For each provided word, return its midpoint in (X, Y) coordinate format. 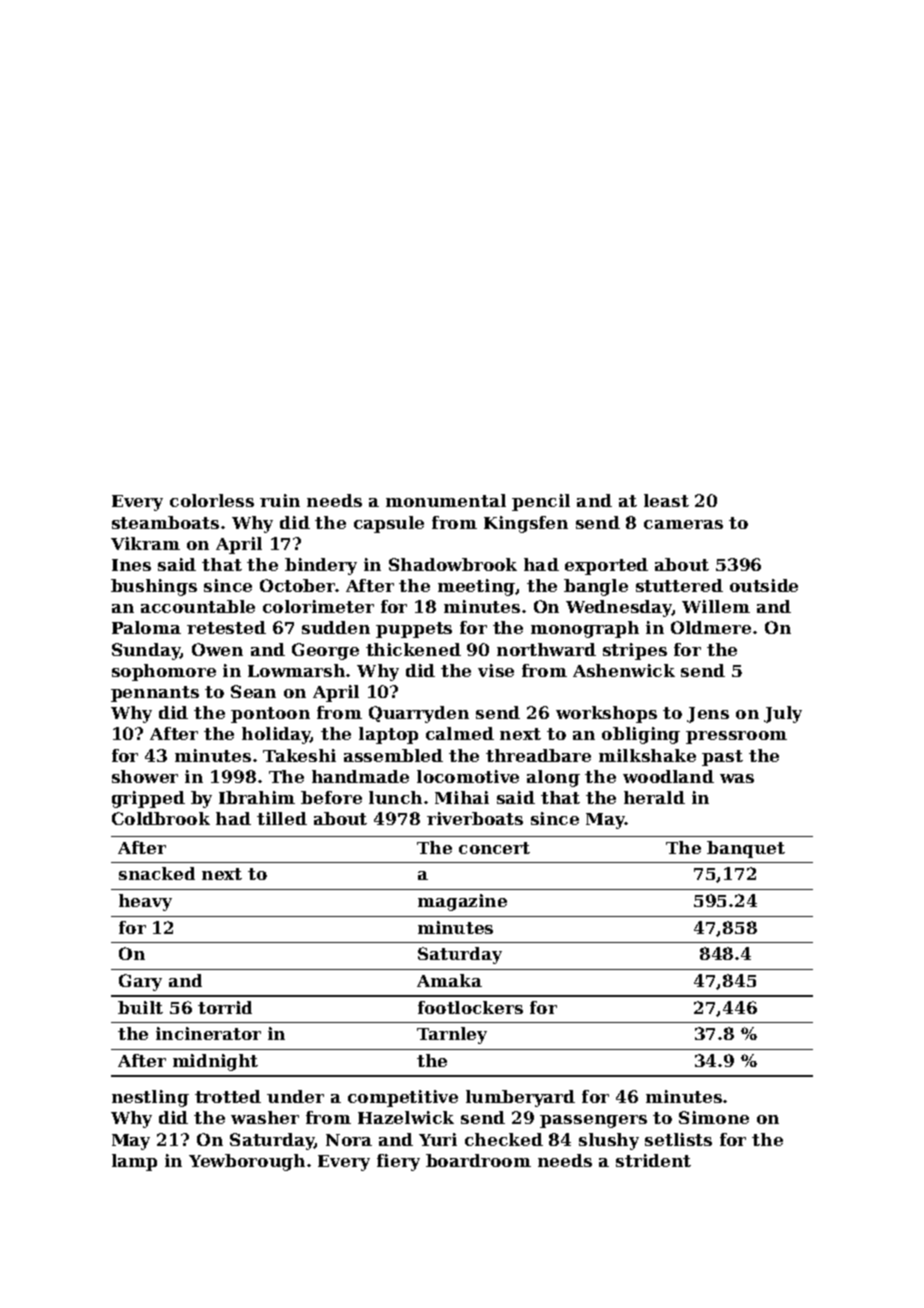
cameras (683, 524)
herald (654, 797)
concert (494, 848)
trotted (228, 1096)
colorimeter (318, 606)
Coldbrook (161, 818)
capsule (389, 524)
